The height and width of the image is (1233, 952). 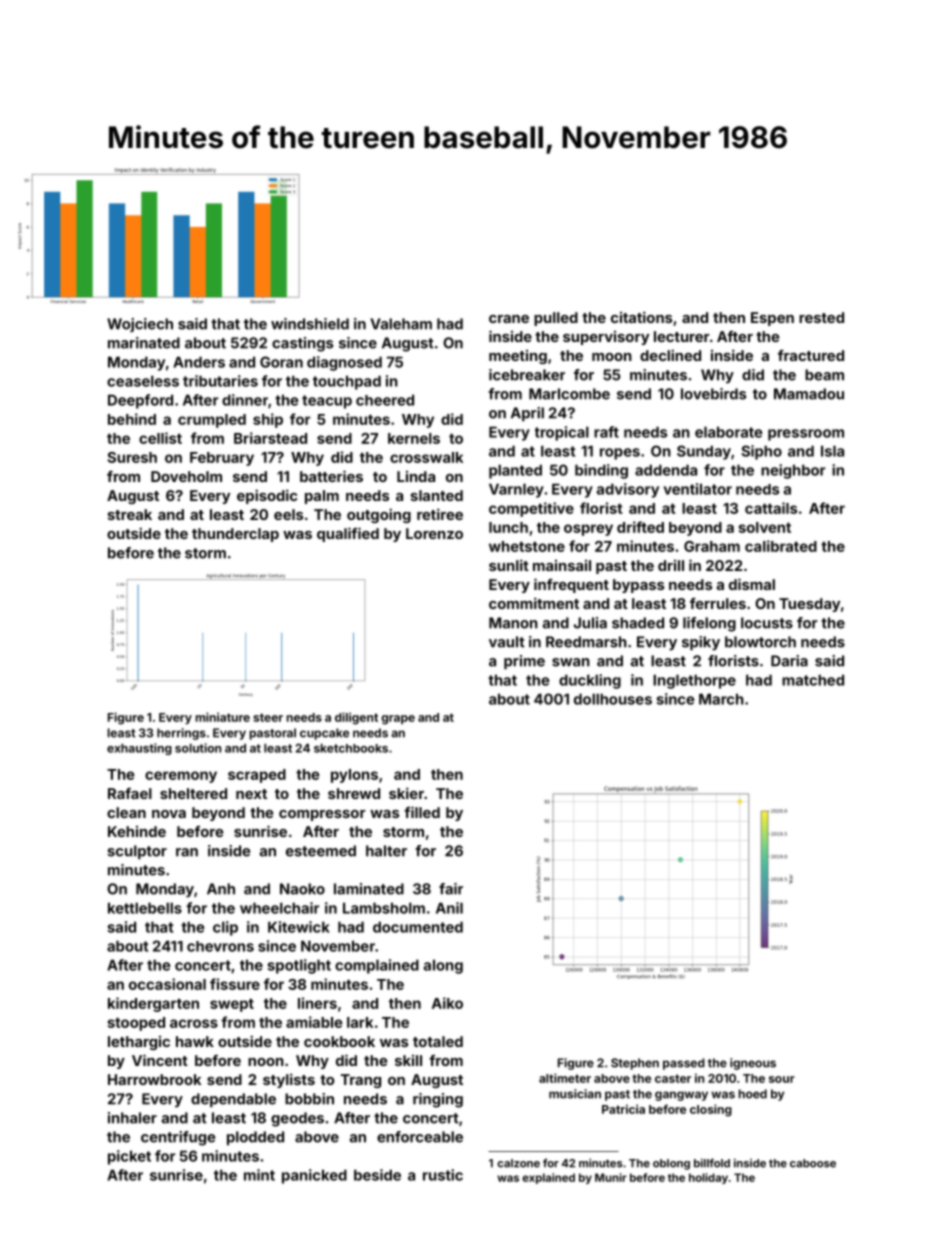 What do you see at coordinates (556, 319) in the image?
I see `pulled` at bounding box center [556, 319].
